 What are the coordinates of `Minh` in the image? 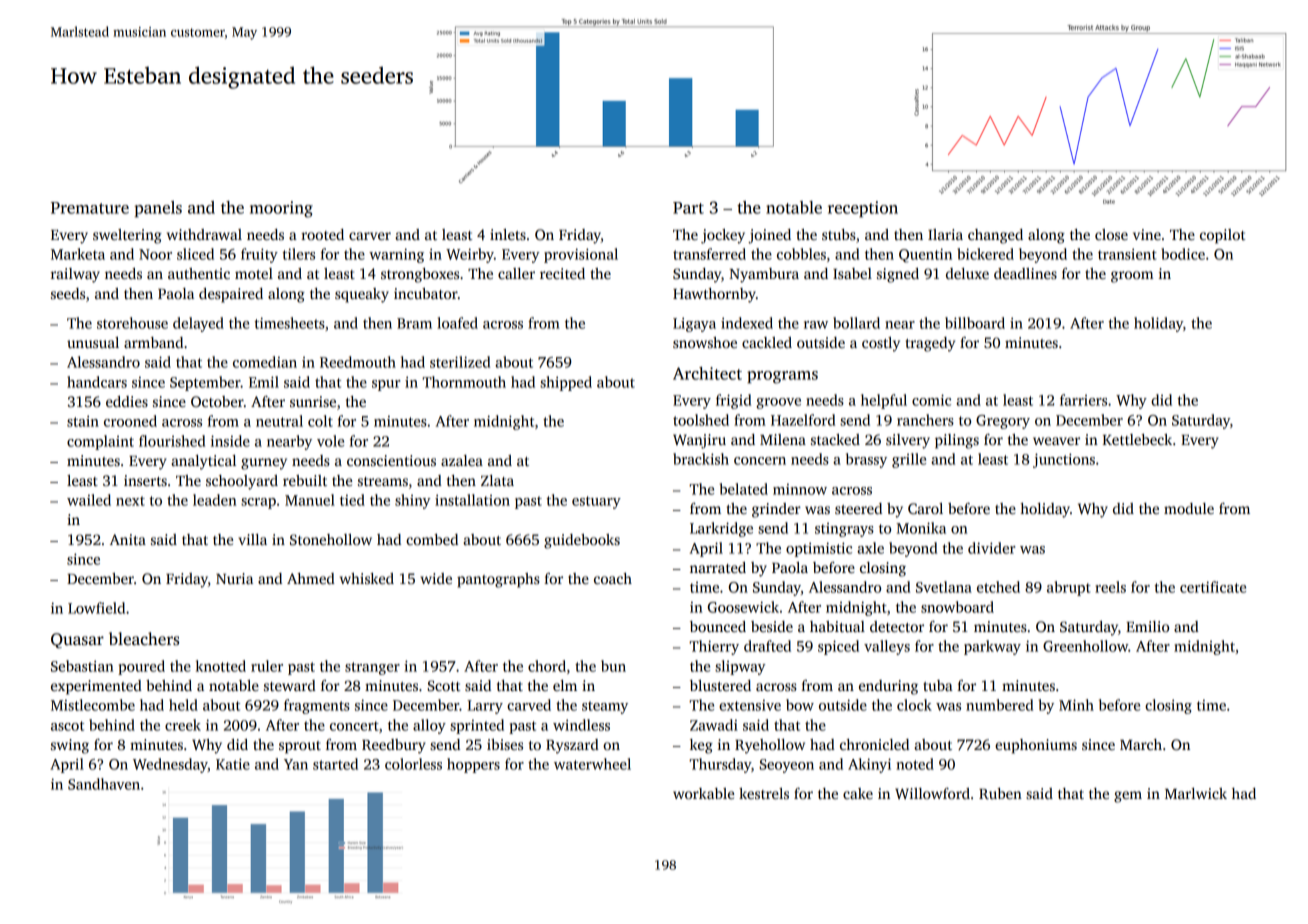 It's located at (1076, 705).
